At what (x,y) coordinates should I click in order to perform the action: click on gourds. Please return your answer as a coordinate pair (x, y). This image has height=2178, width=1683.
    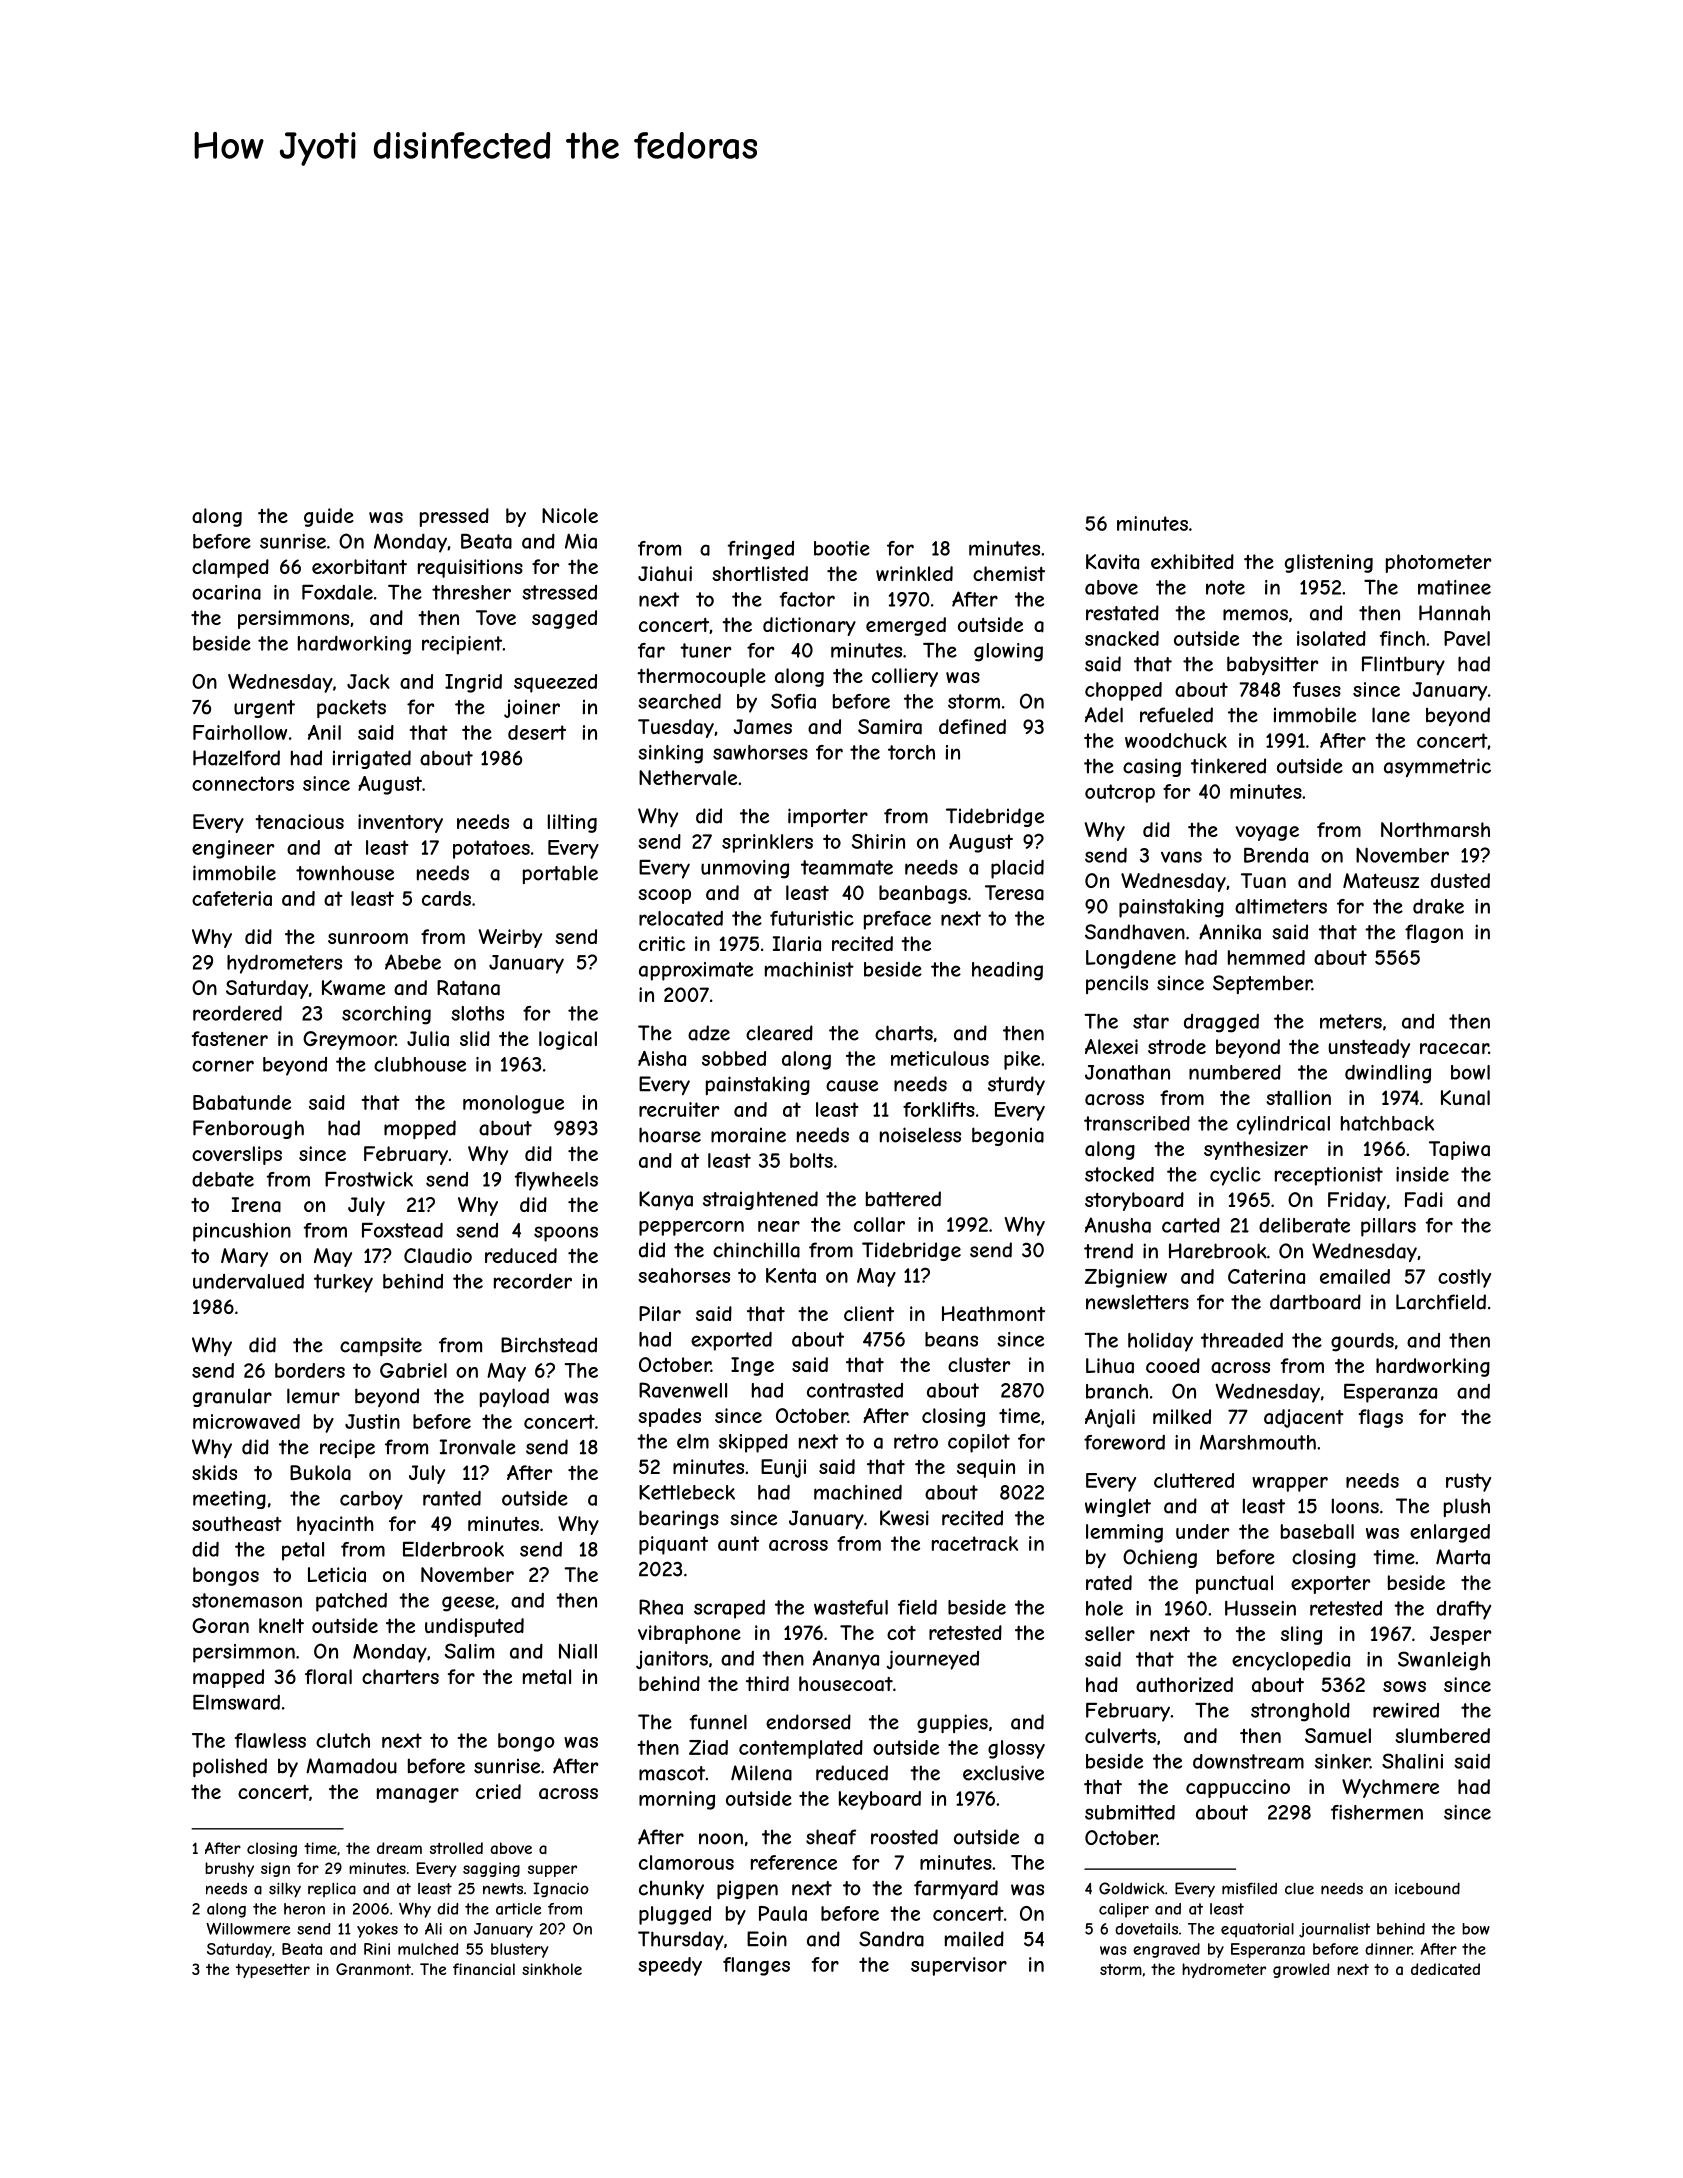
    Looking at the image, I should click on (1362, 1342).
